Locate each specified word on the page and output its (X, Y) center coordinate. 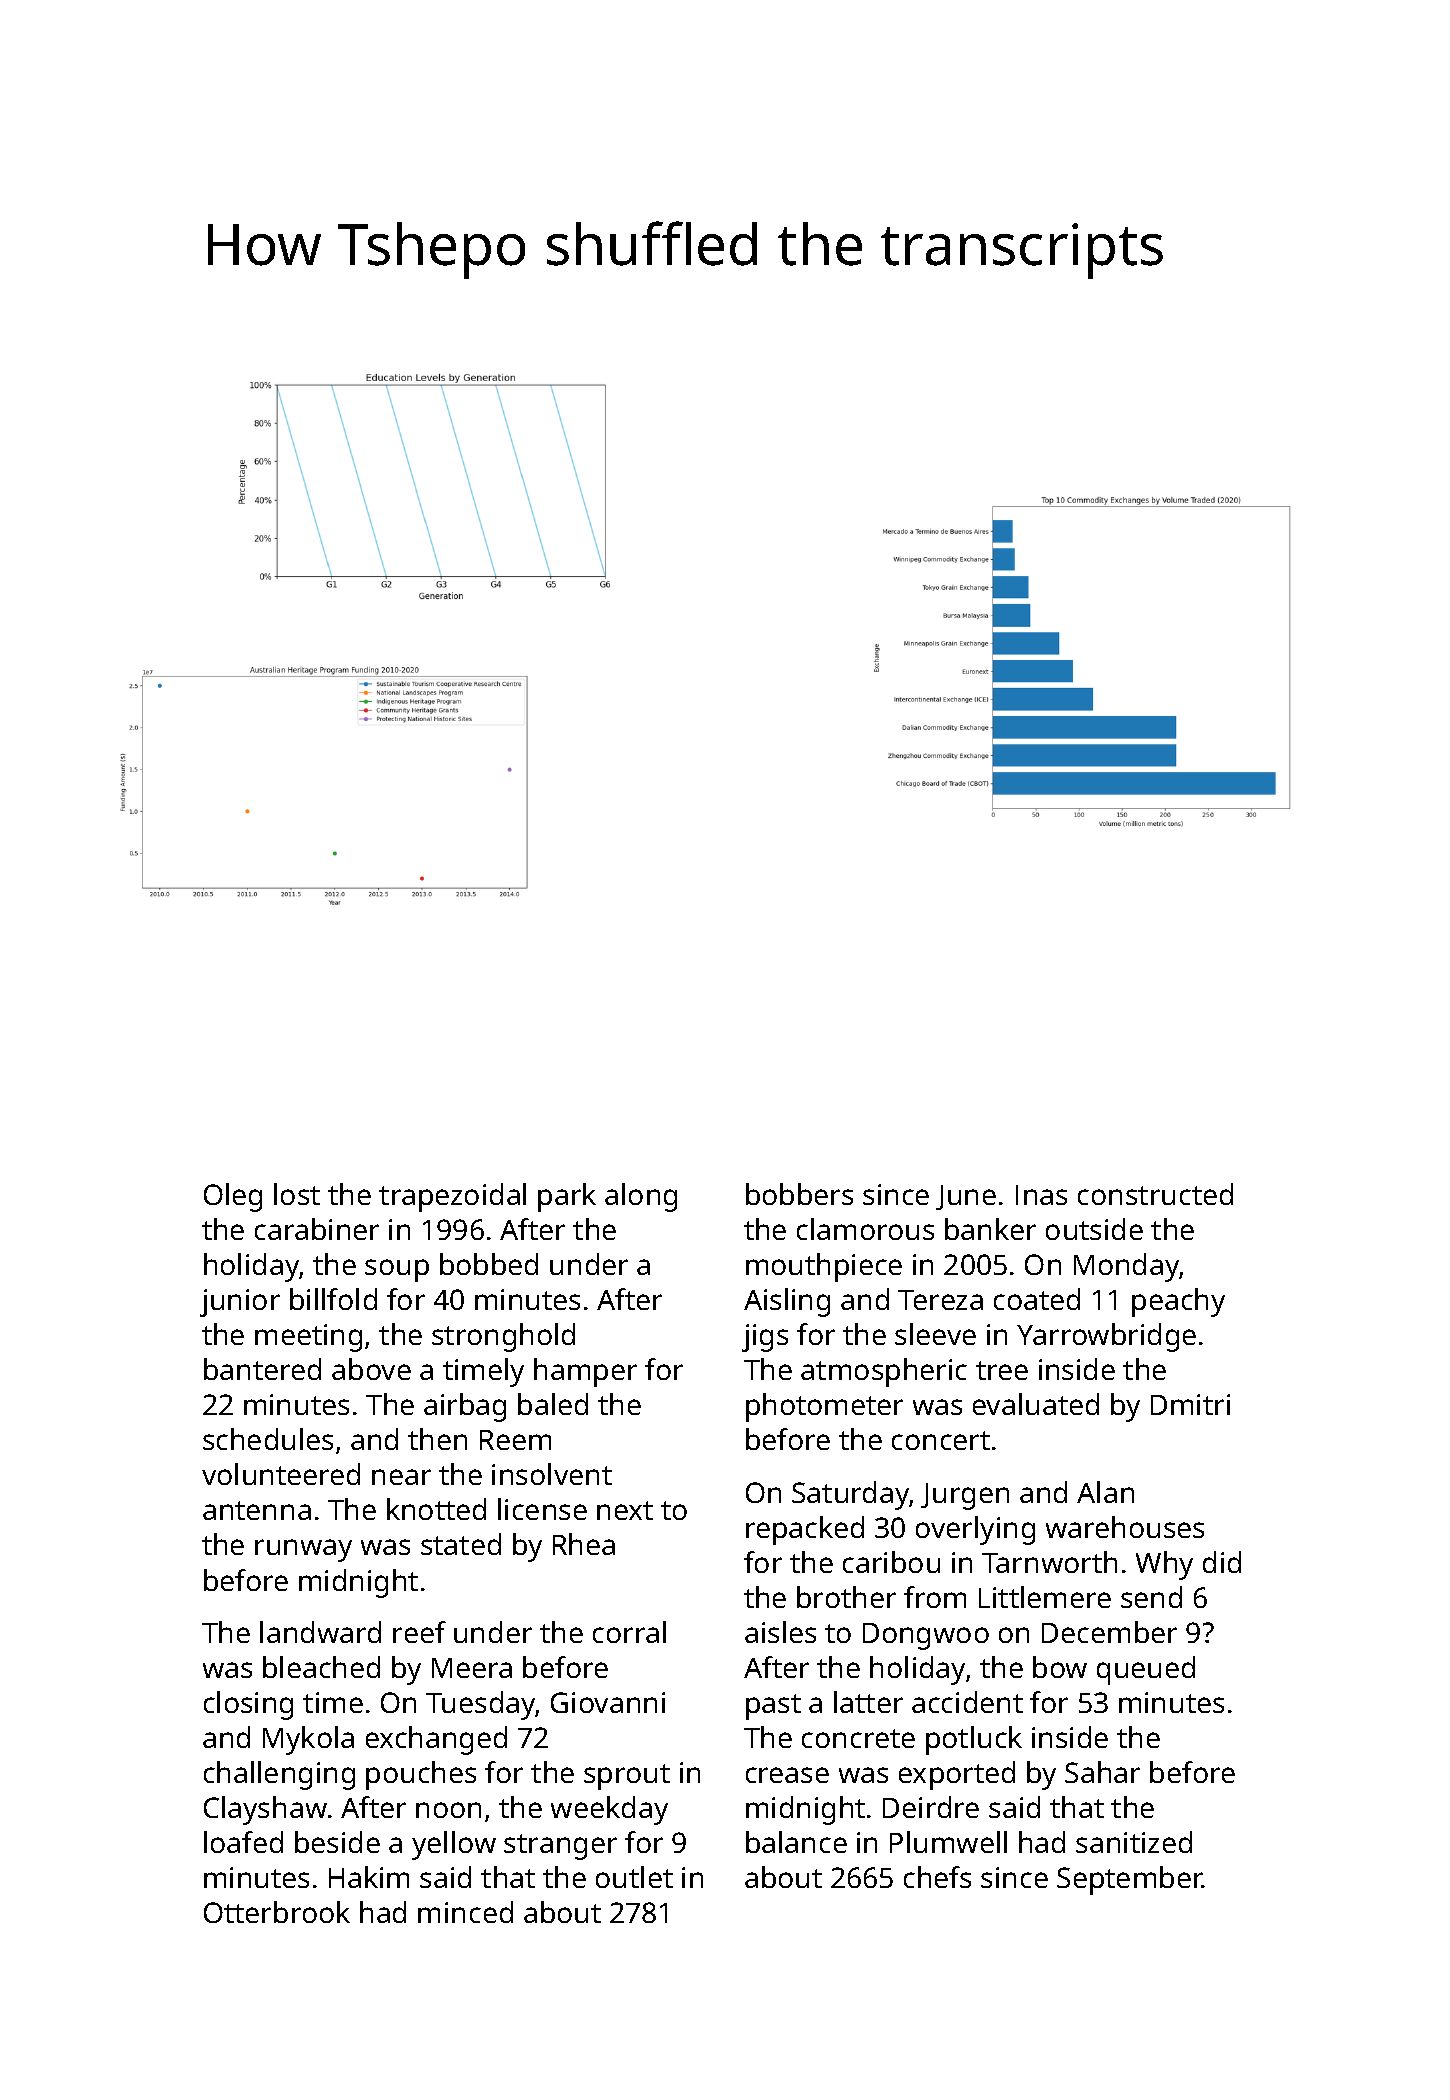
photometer (824, 1407)
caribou (891, 1562)
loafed (243, 1842)
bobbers (799, 1194)
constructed (1155, 1194)
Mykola (308, 1740)
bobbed (489, 1264)
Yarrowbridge (1106, 1337)
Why (1164, 1565)
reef (419, 1632)
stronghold (503, 1337)
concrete (858, 1738)
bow (1060, 1667)
